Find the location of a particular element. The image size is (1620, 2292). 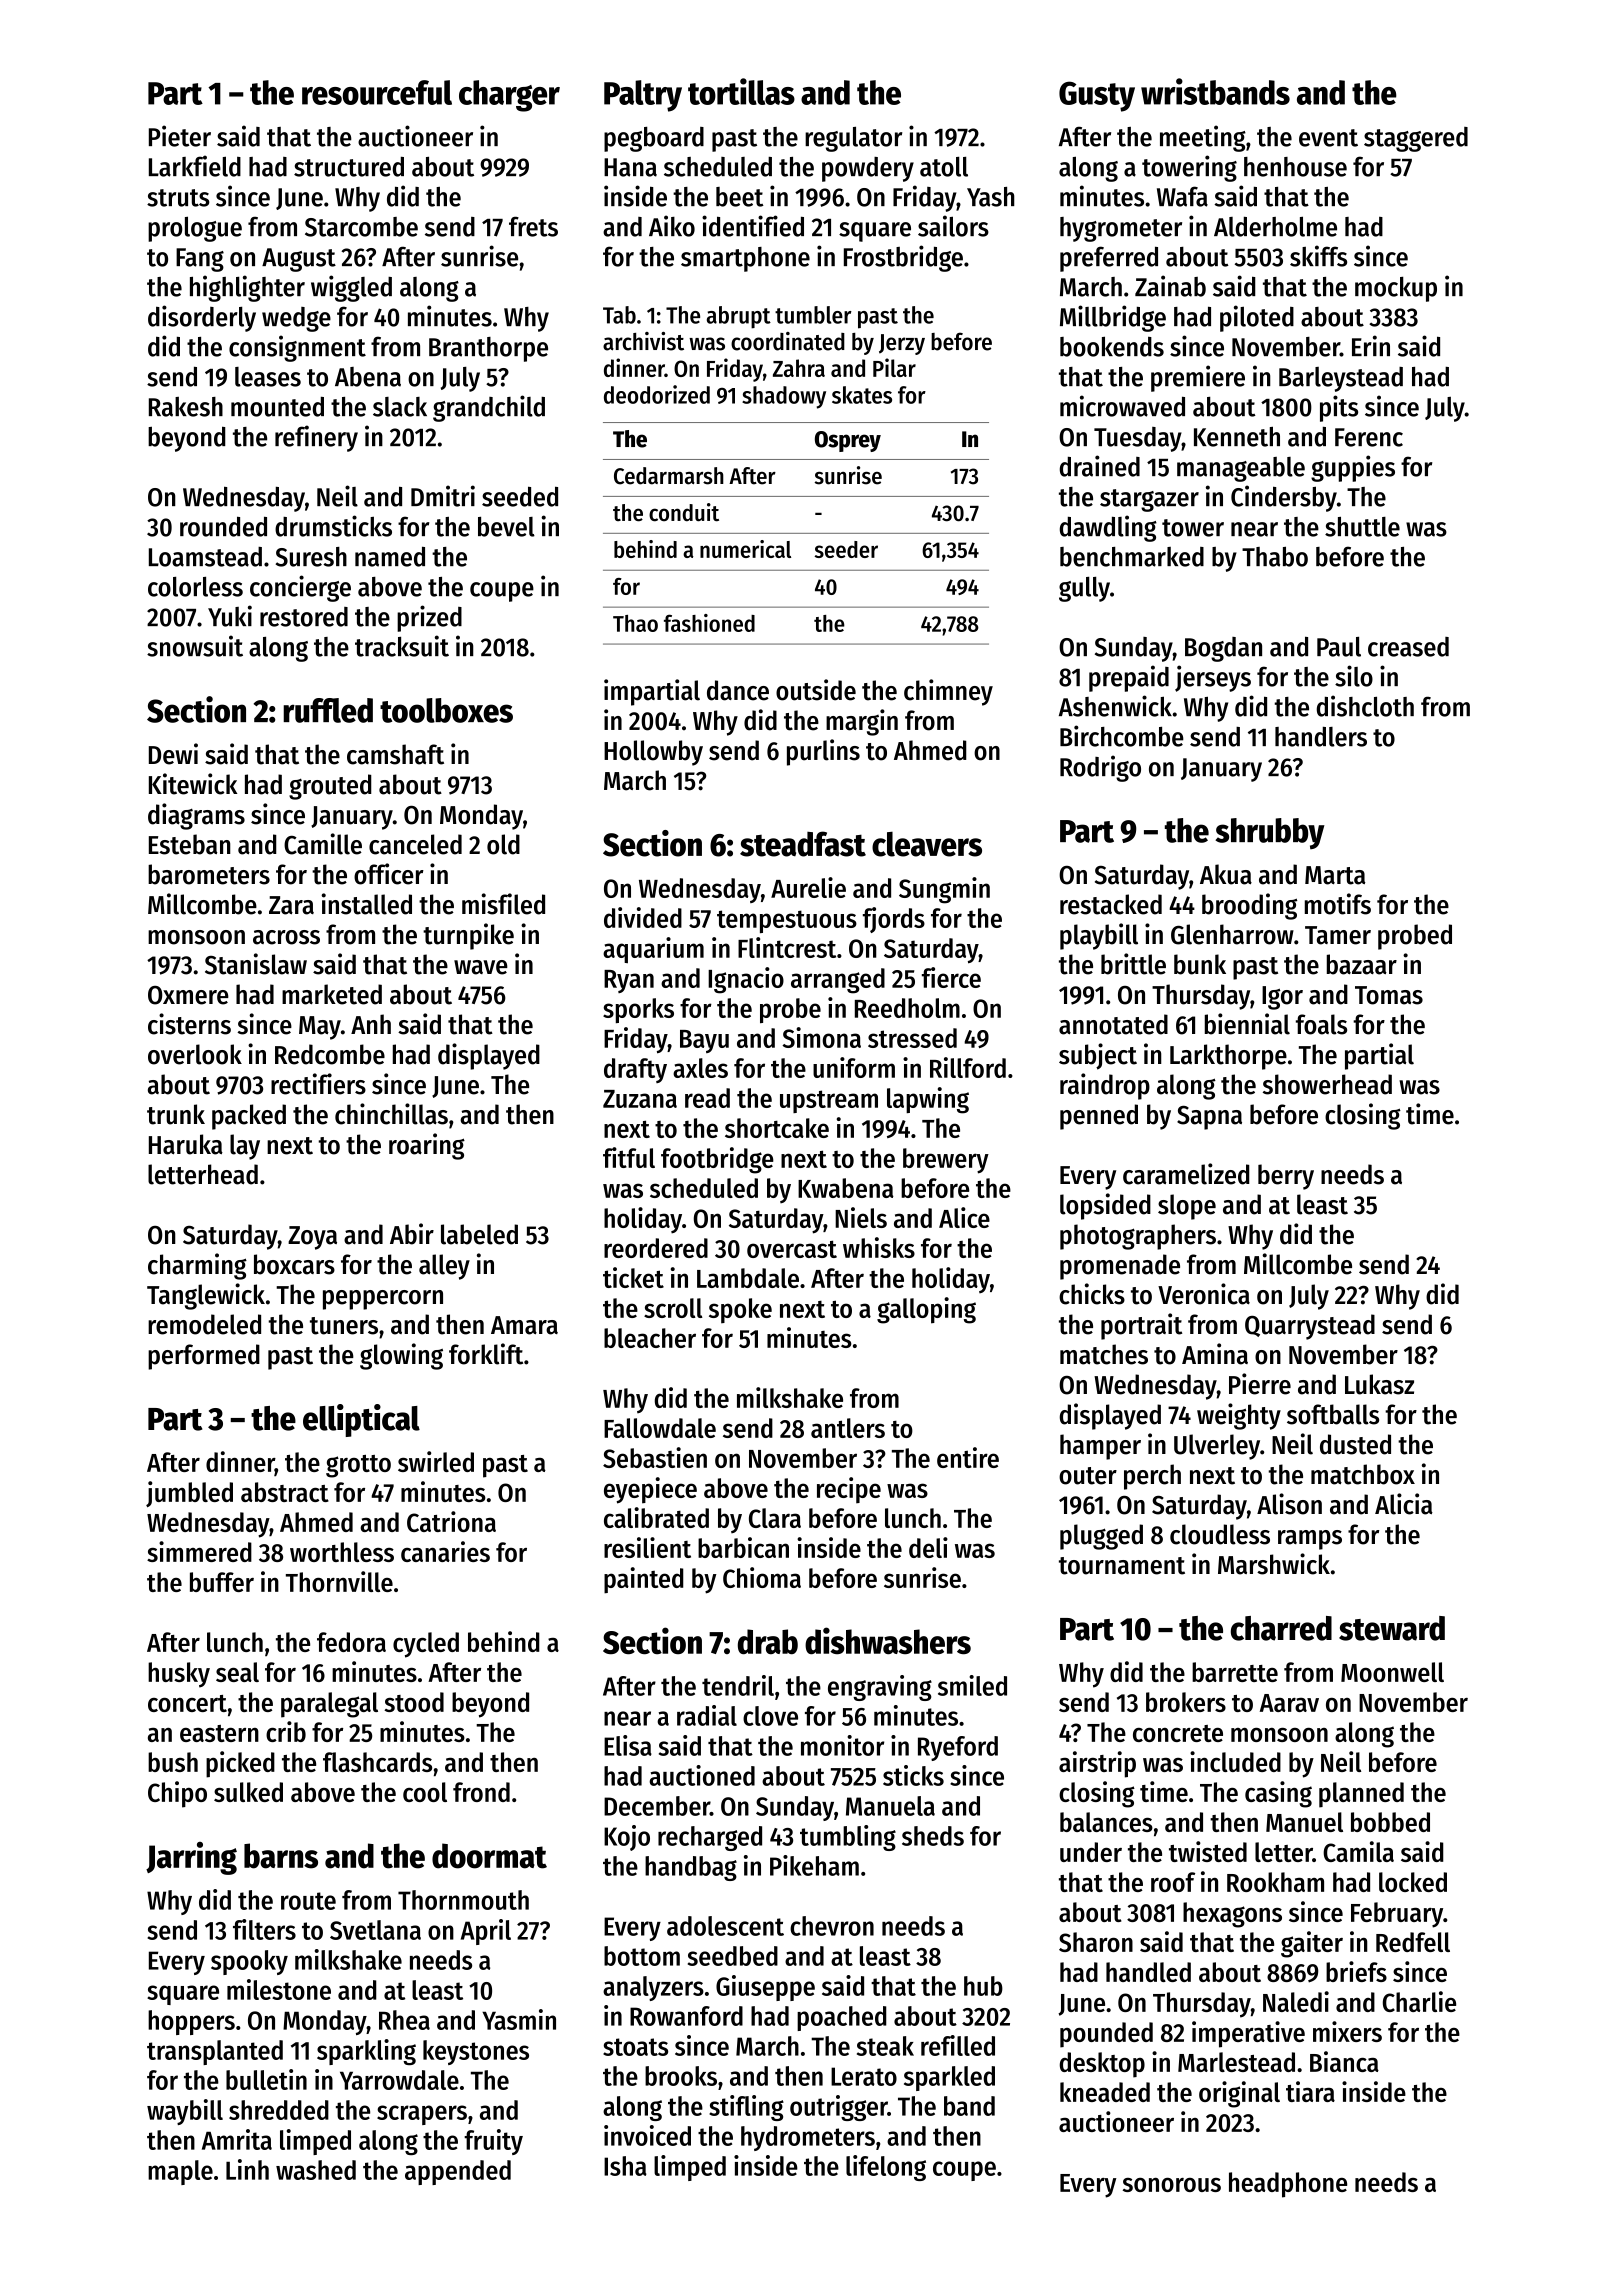

marketed is located at coordinates (332, 994).
